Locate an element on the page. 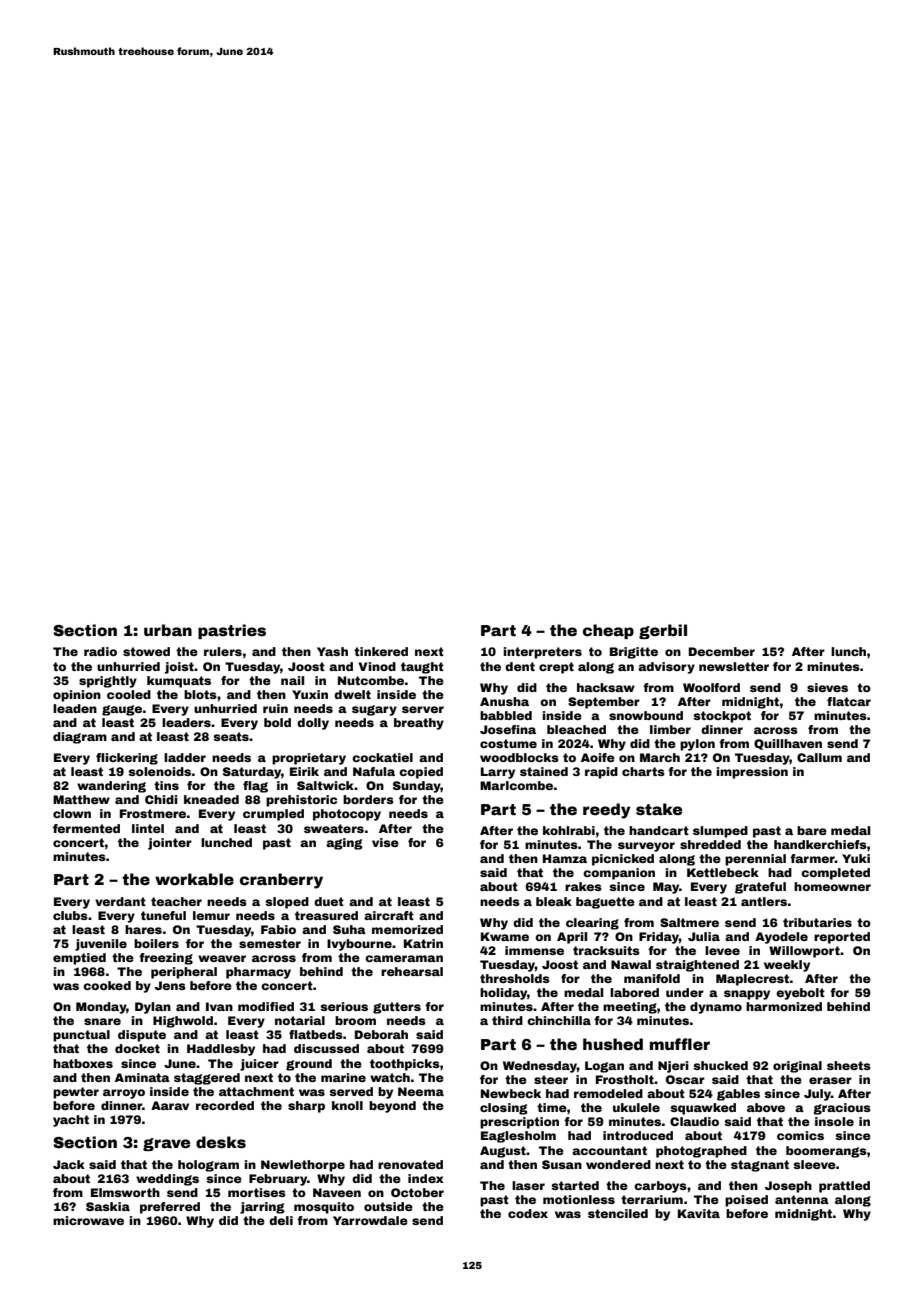  tuneful is located at coordinates (163, 915).
